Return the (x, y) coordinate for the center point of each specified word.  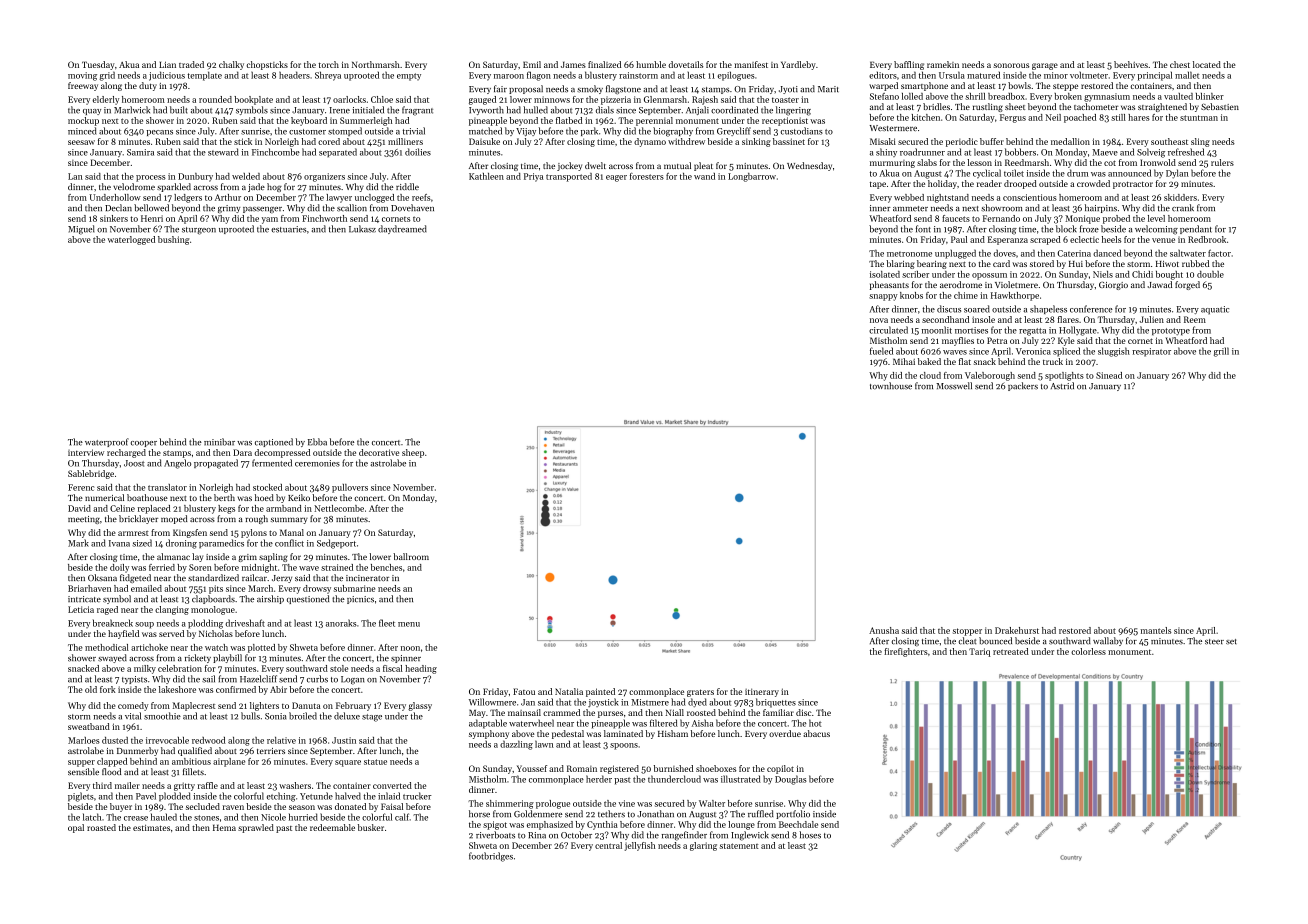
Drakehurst (1017, 630)
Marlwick (132, 110)
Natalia (569, 691)
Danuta (306, 705)
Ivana (119, 543)
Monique (1082, 219)
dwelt (595, 165)
